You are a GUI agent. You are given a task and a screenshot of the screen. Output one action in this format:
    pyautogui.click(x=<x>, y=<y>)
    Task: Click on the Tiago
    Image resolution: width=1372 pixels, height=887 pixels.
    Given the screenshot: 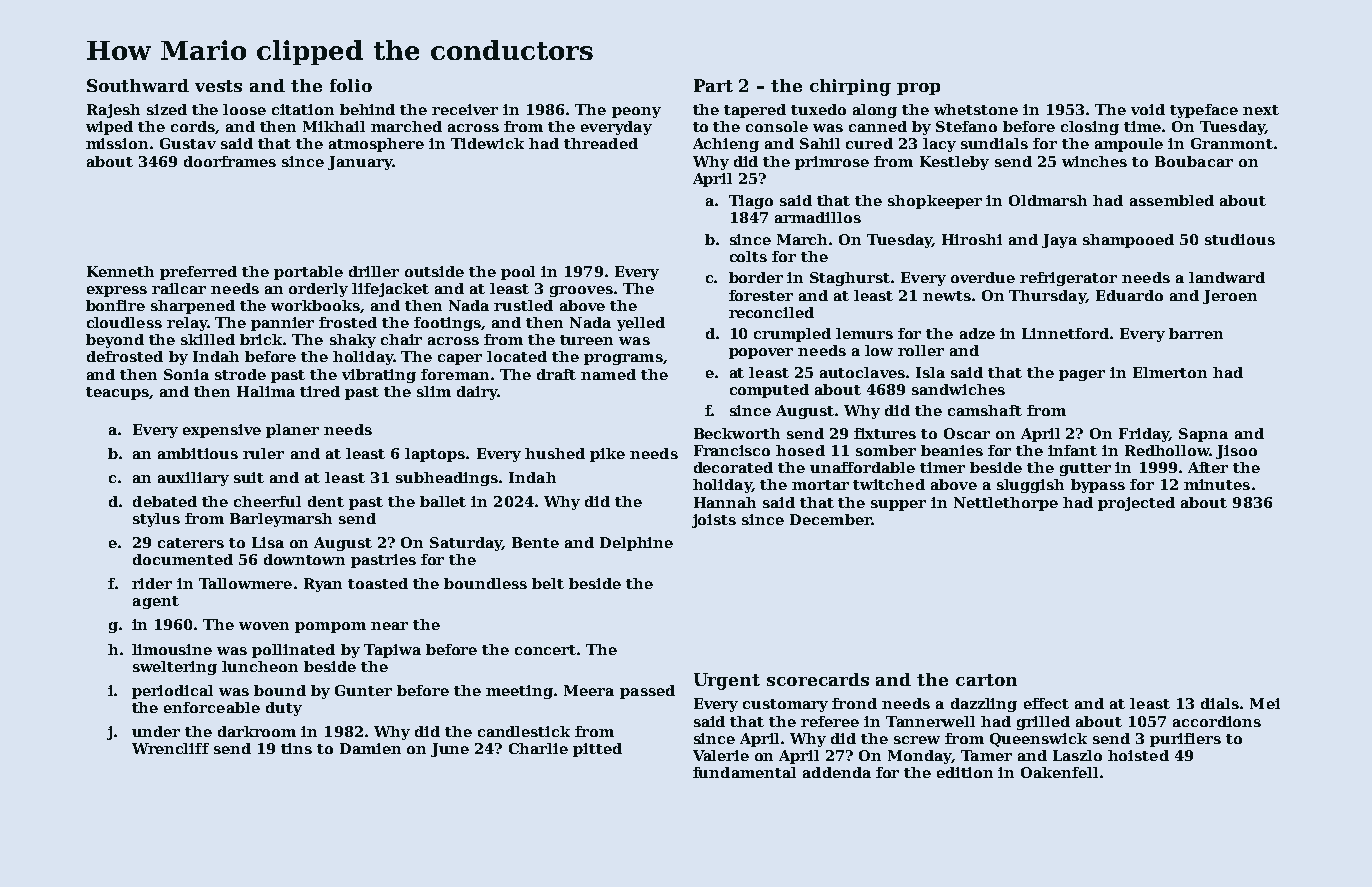 What is the action you would take?
    pyautogui.click(x=751, y=202)
